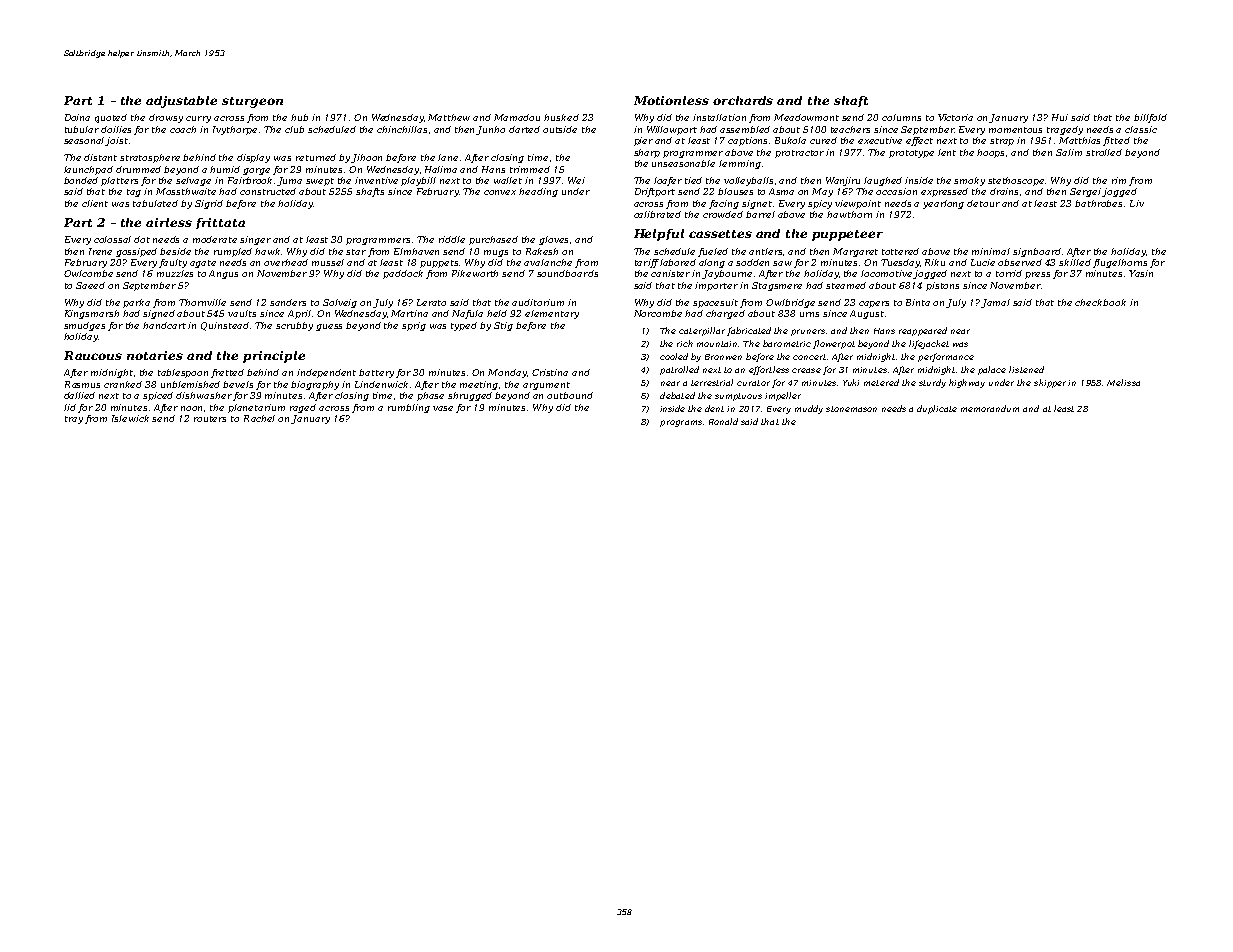  I want to click on Motionless, so click(671, 100).
